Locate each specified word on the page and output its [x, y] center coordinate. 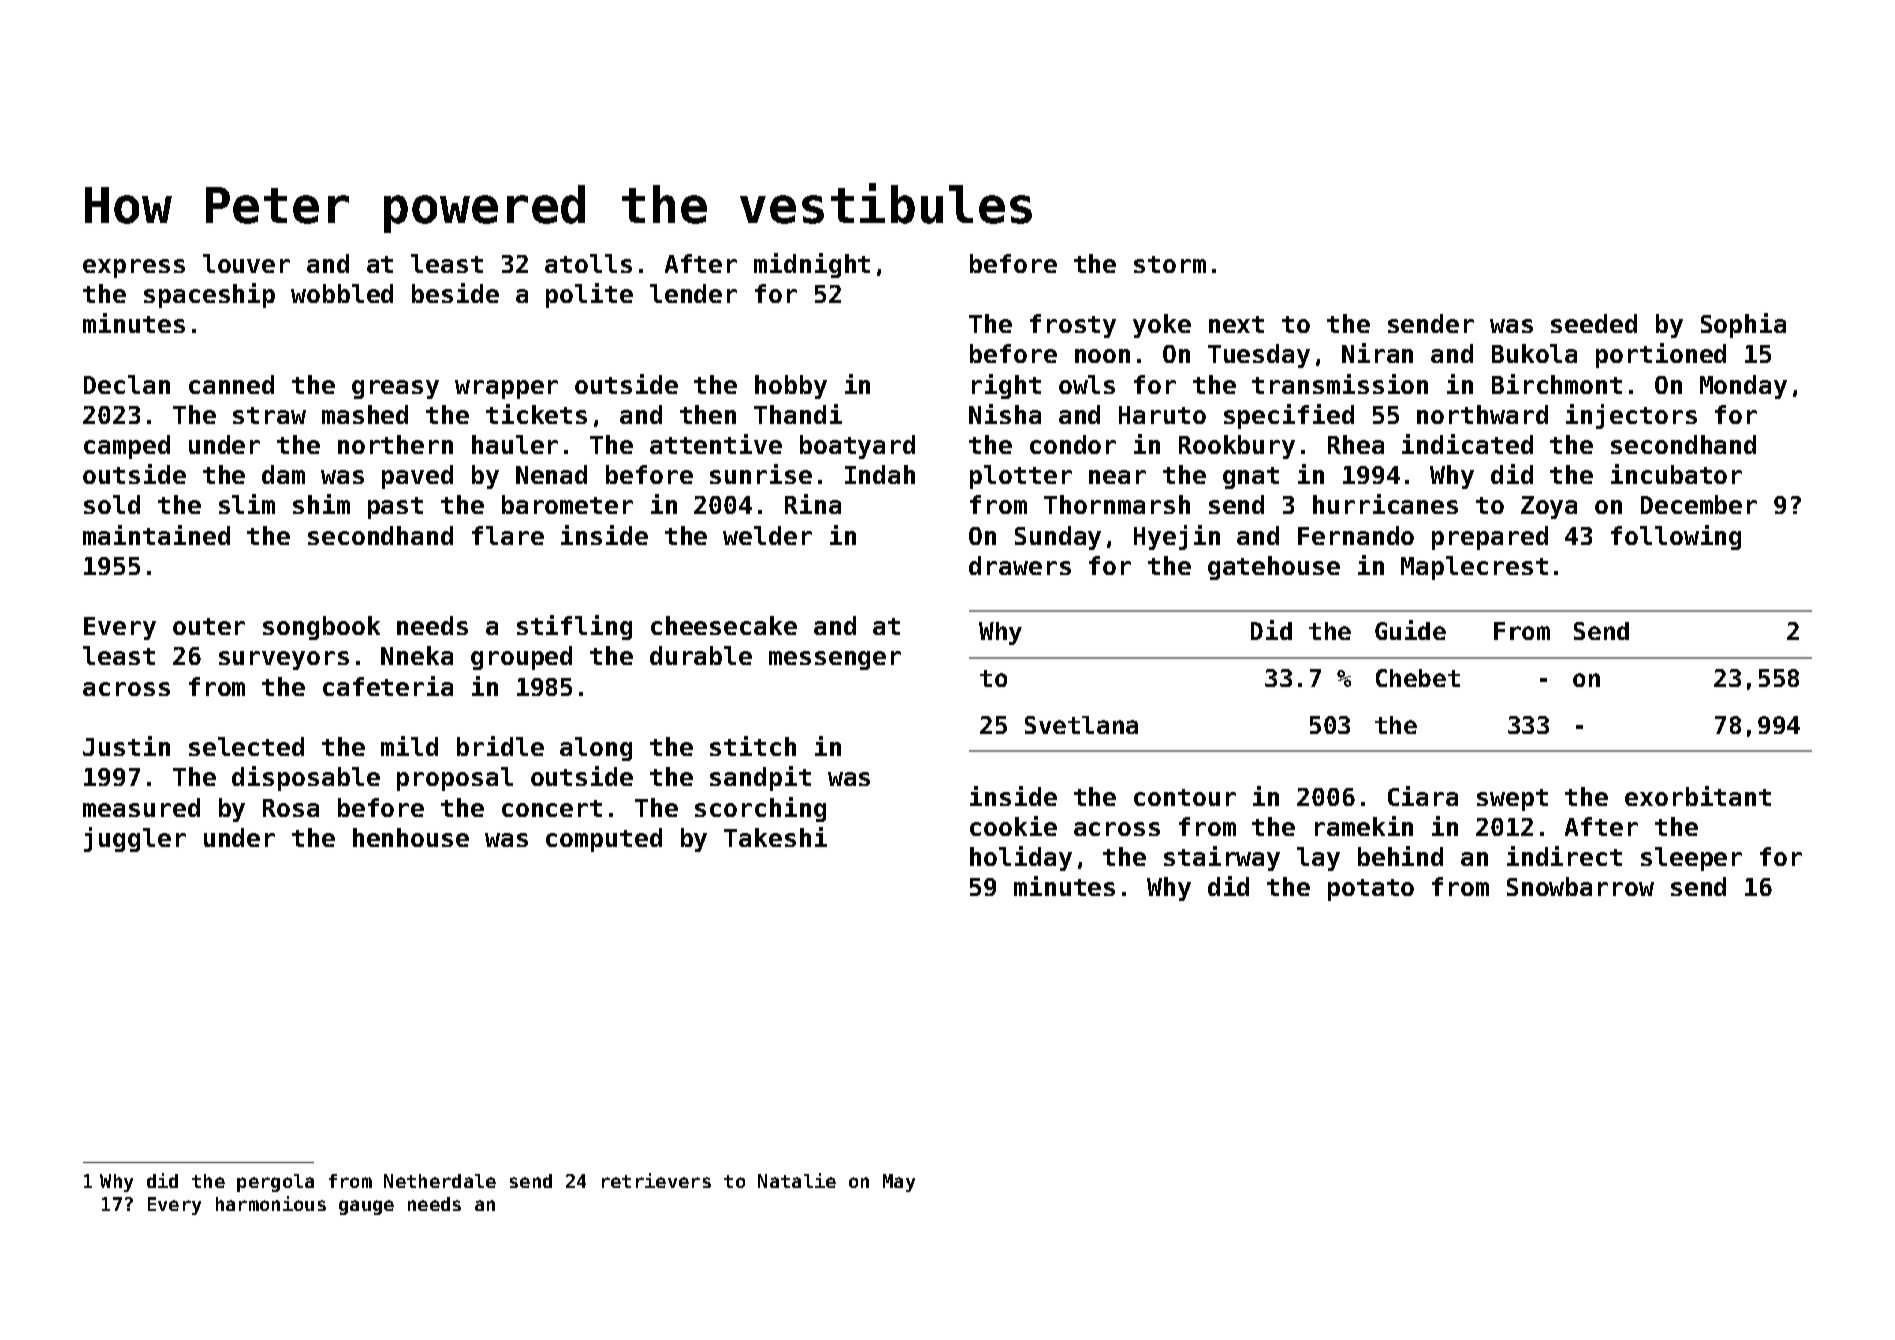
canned [231, 384]
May [899, 1183]
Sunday [1058, 538]
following [1676, 537]
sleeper [1691, 859]
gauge [366, 1207]
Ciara [1423, 796]
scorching [760, 809]
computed [604, 840]
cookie [1013, 826]
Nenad [551, 474]
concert [552, 808]
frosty [1073, 326]
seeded [1594, 323]
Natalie [797, 1180]
